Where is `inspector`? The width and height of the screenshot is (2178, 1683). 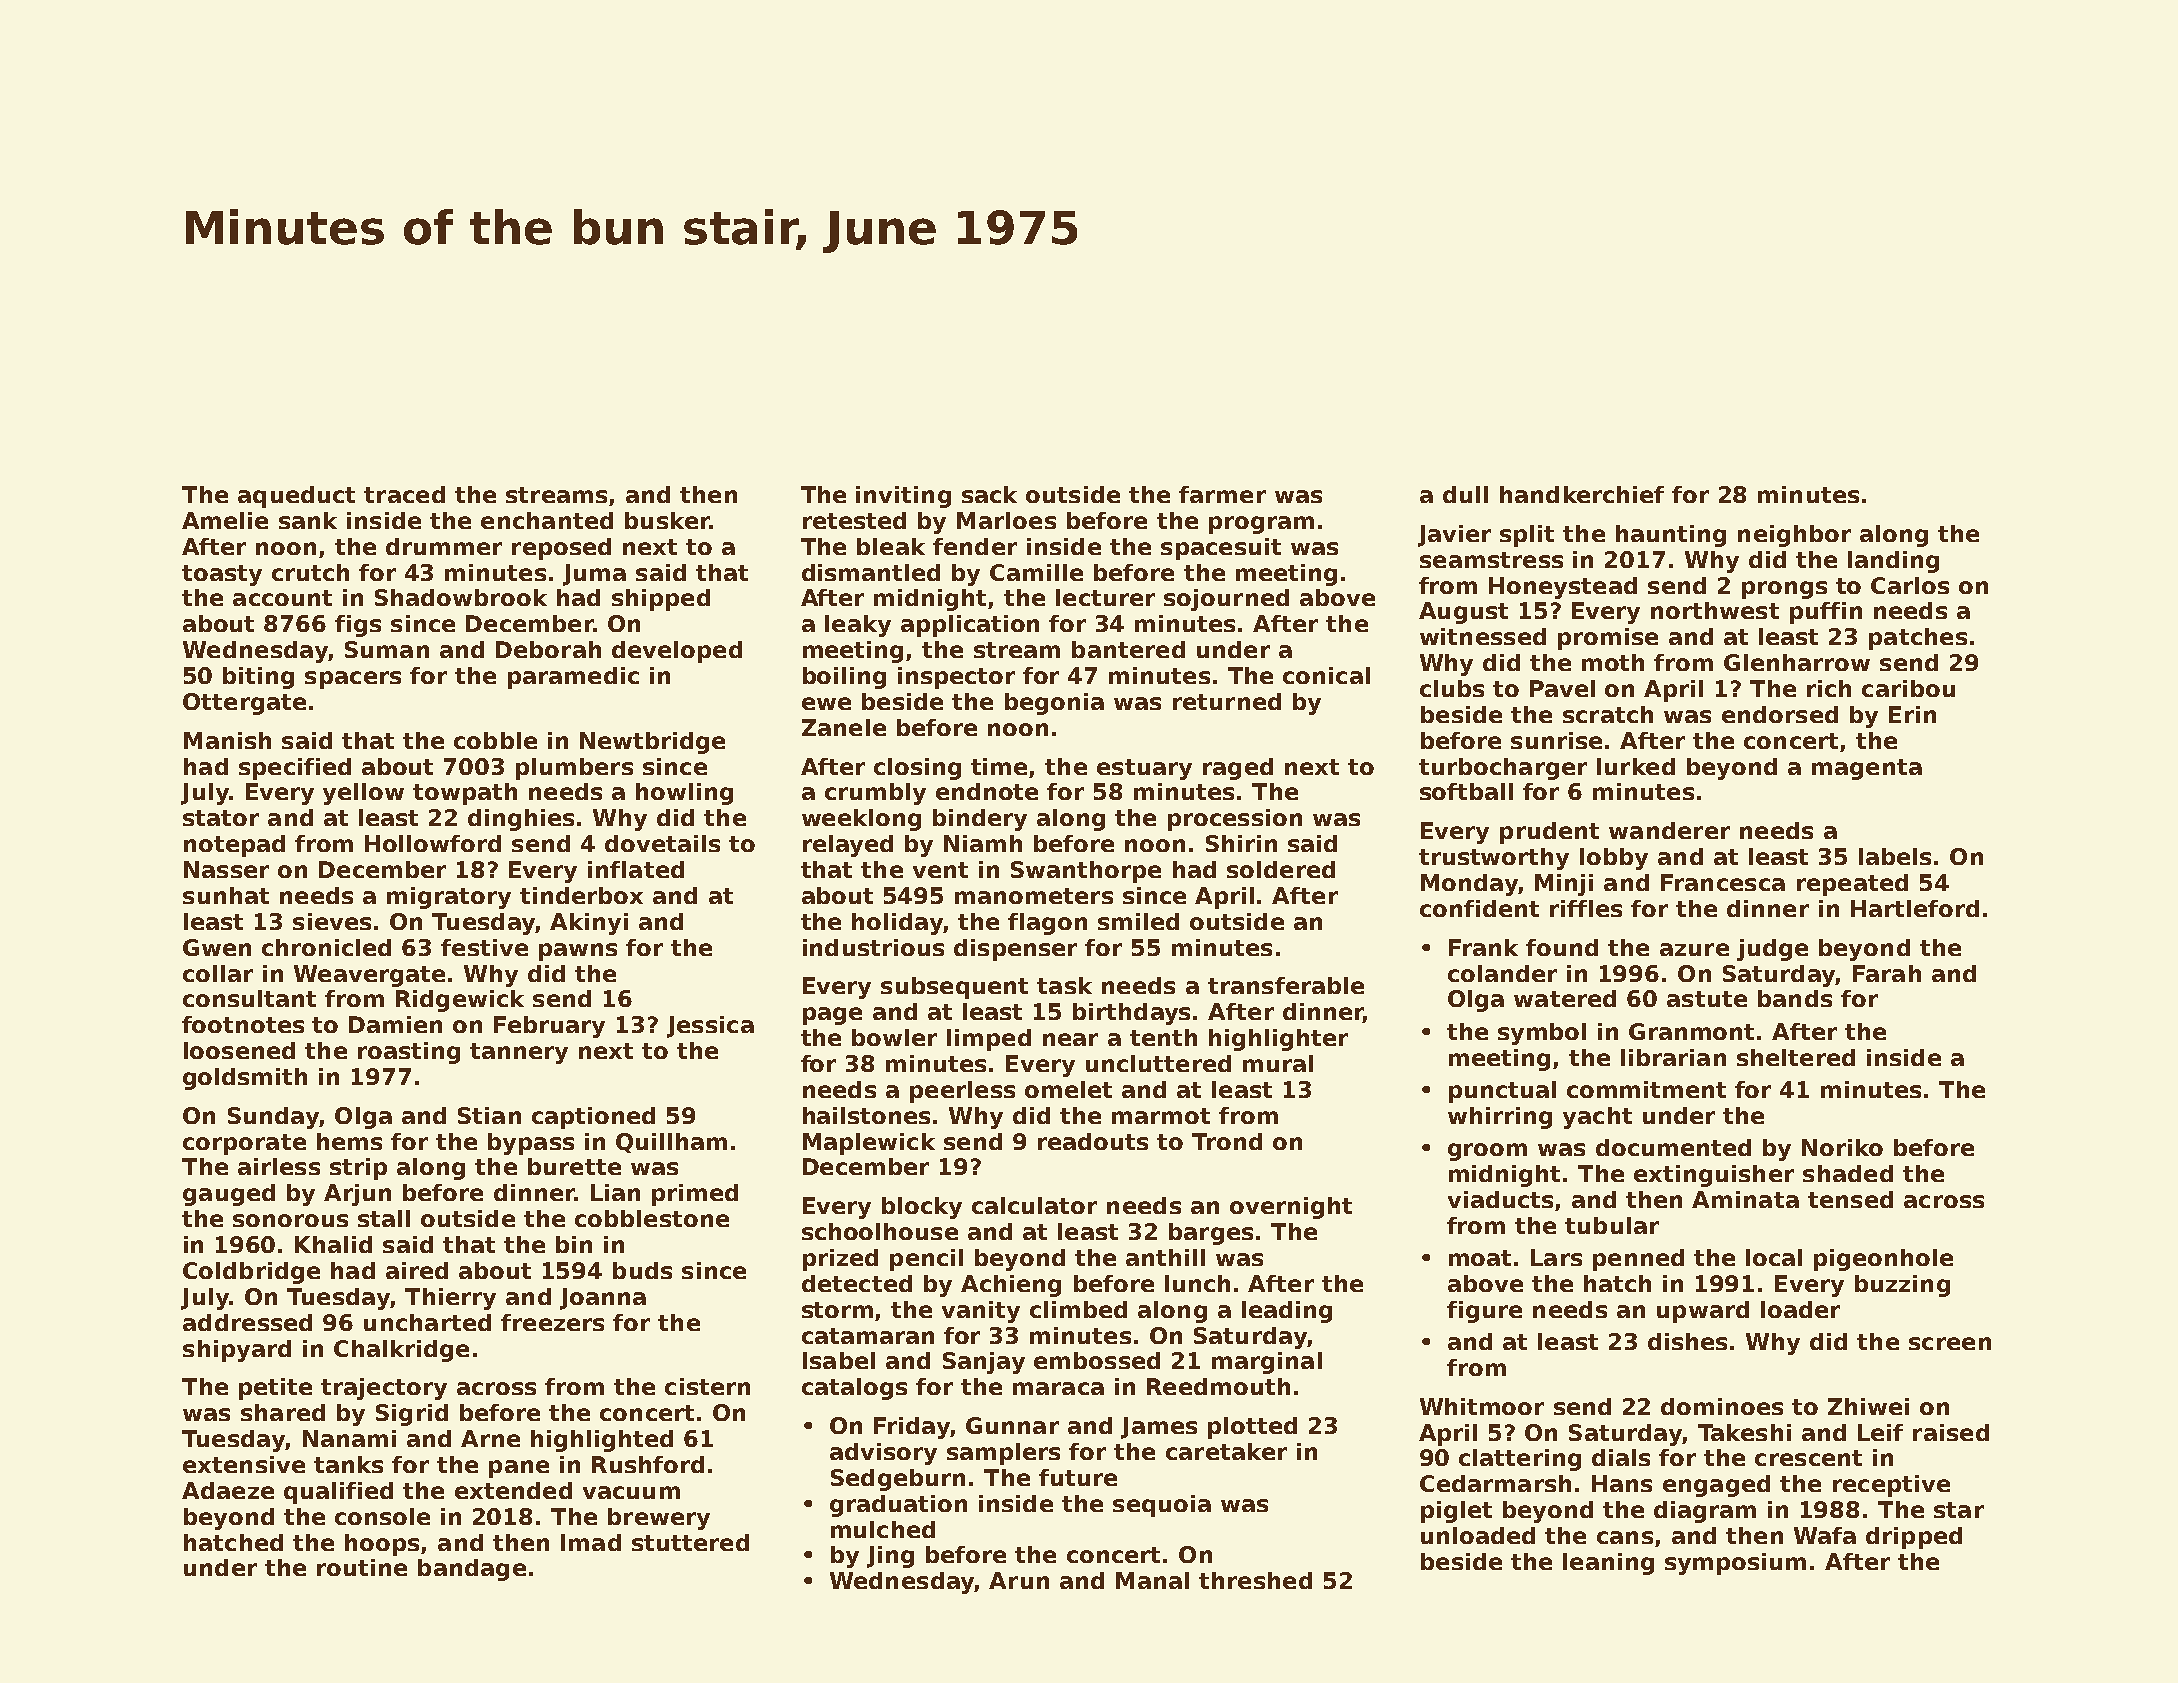 inspector is located at coordinates (956, 678).
